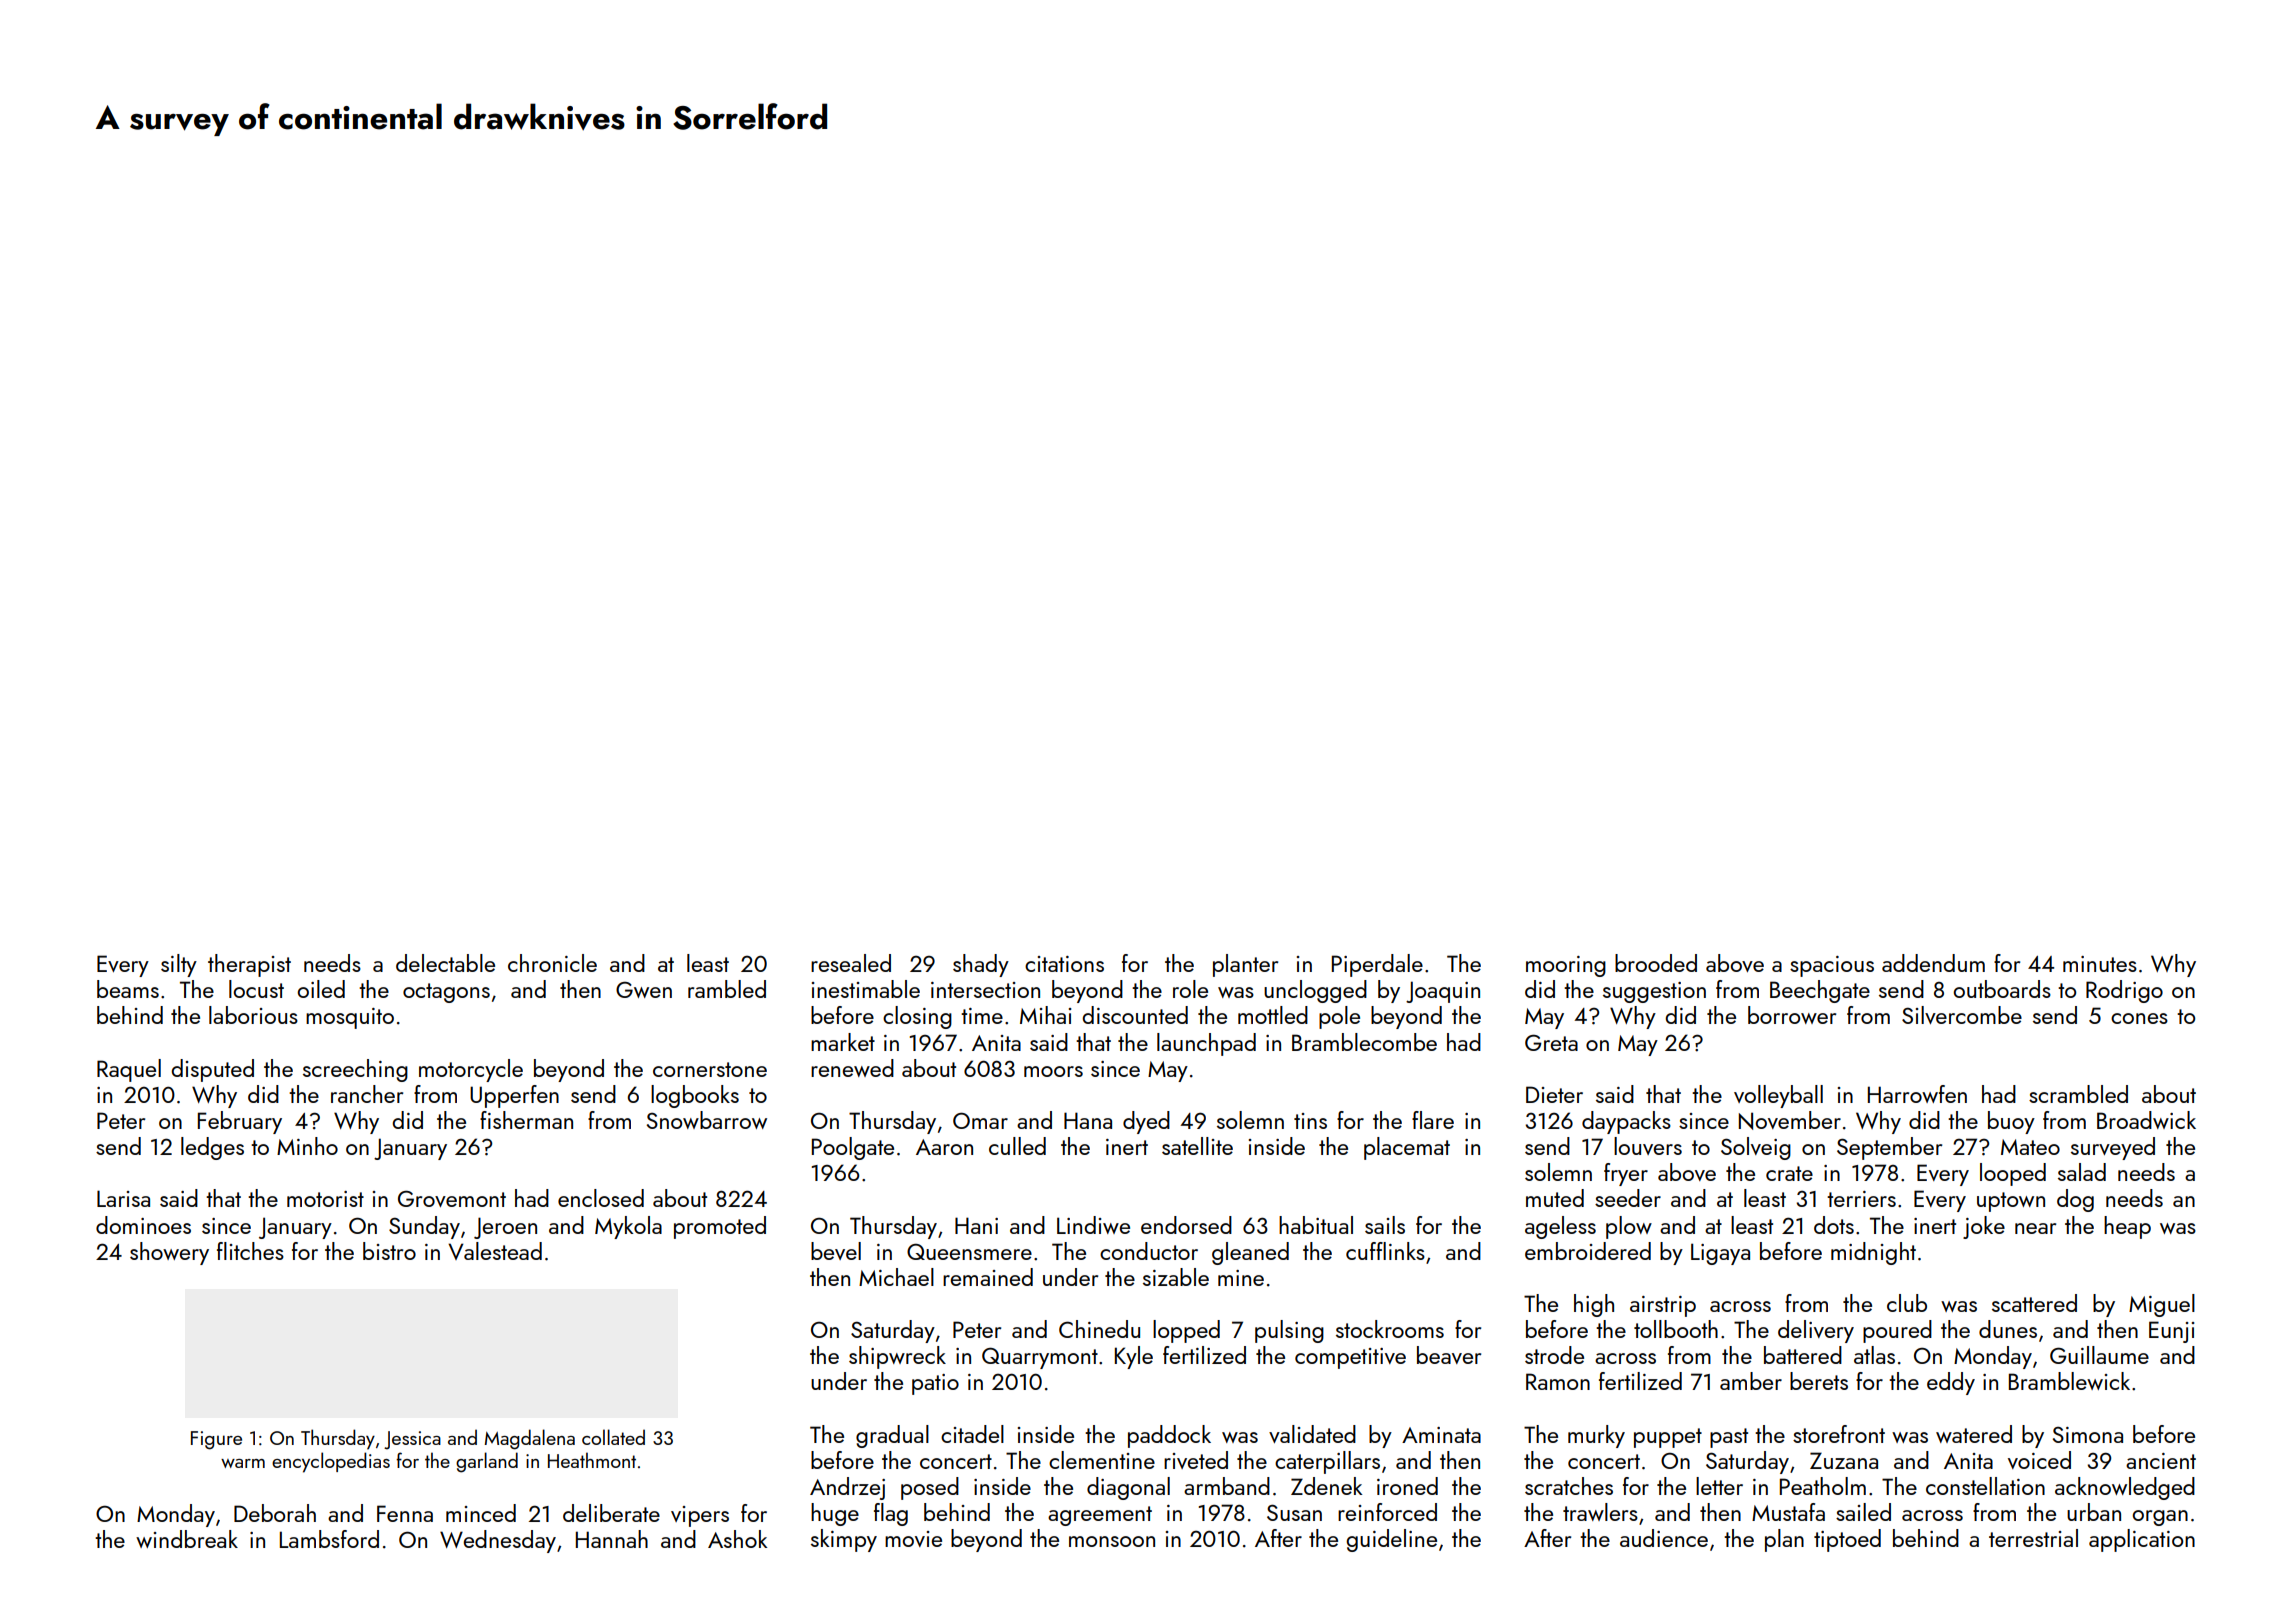 The height and width of the screenshot is (1620, 2292). I want to click on shipwreck, so click(897, 1357).
